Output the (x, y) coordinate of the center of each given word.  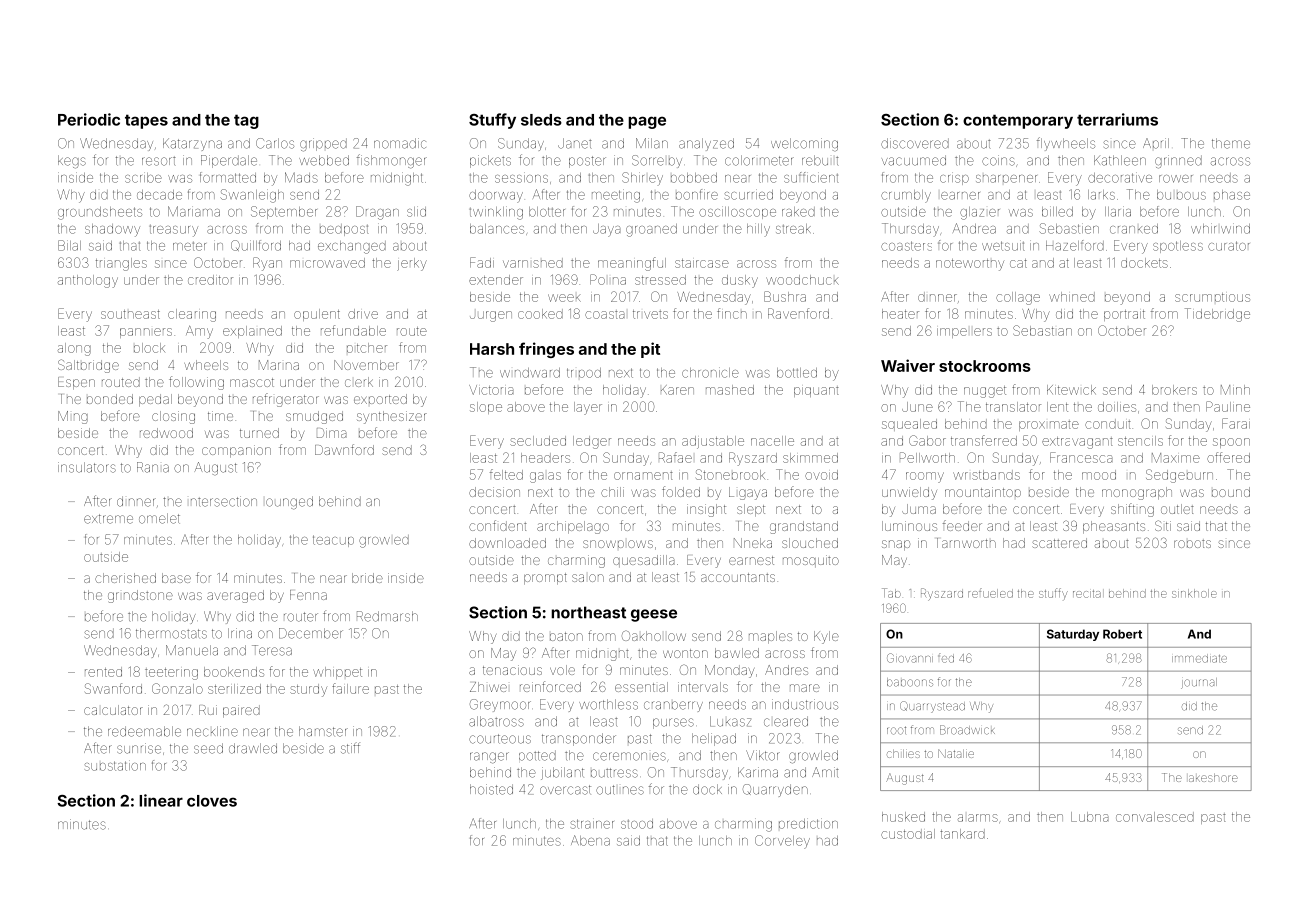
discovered (915, 143)
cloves (212, 801)
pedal (155, 400)
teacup (333, 541)
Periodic (89, 119)
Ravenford (798, 313)
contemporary (1018, 121)
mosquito (811, 561)
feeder (962, 525)
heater (900, 314)
